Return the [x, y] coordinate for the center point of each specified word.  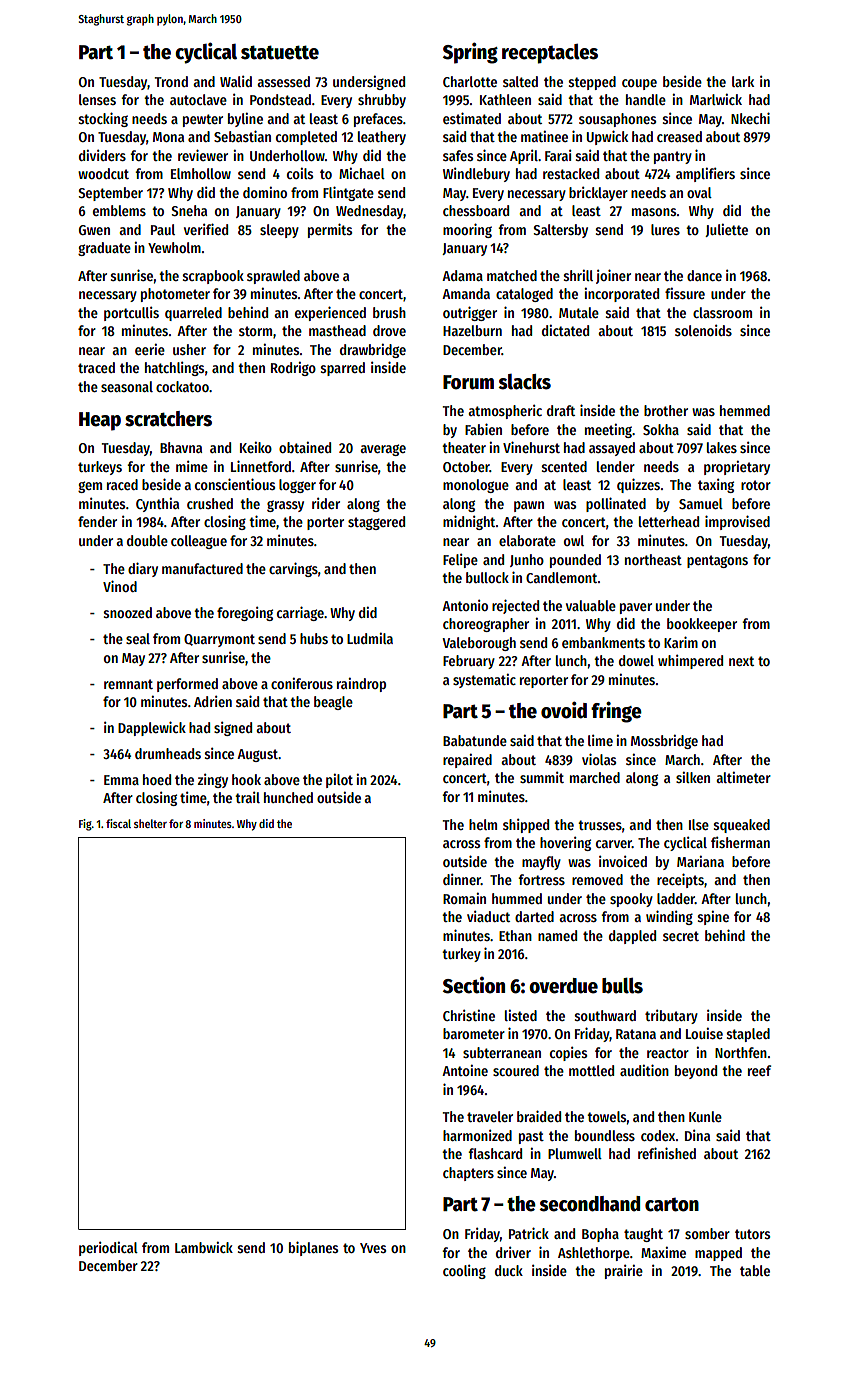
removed [597, 879]
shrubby [382, 101]
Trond [171, 81]
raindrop [361, 684]
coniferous [302, 683]
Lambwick [204, 1247]
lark [743, 81]
